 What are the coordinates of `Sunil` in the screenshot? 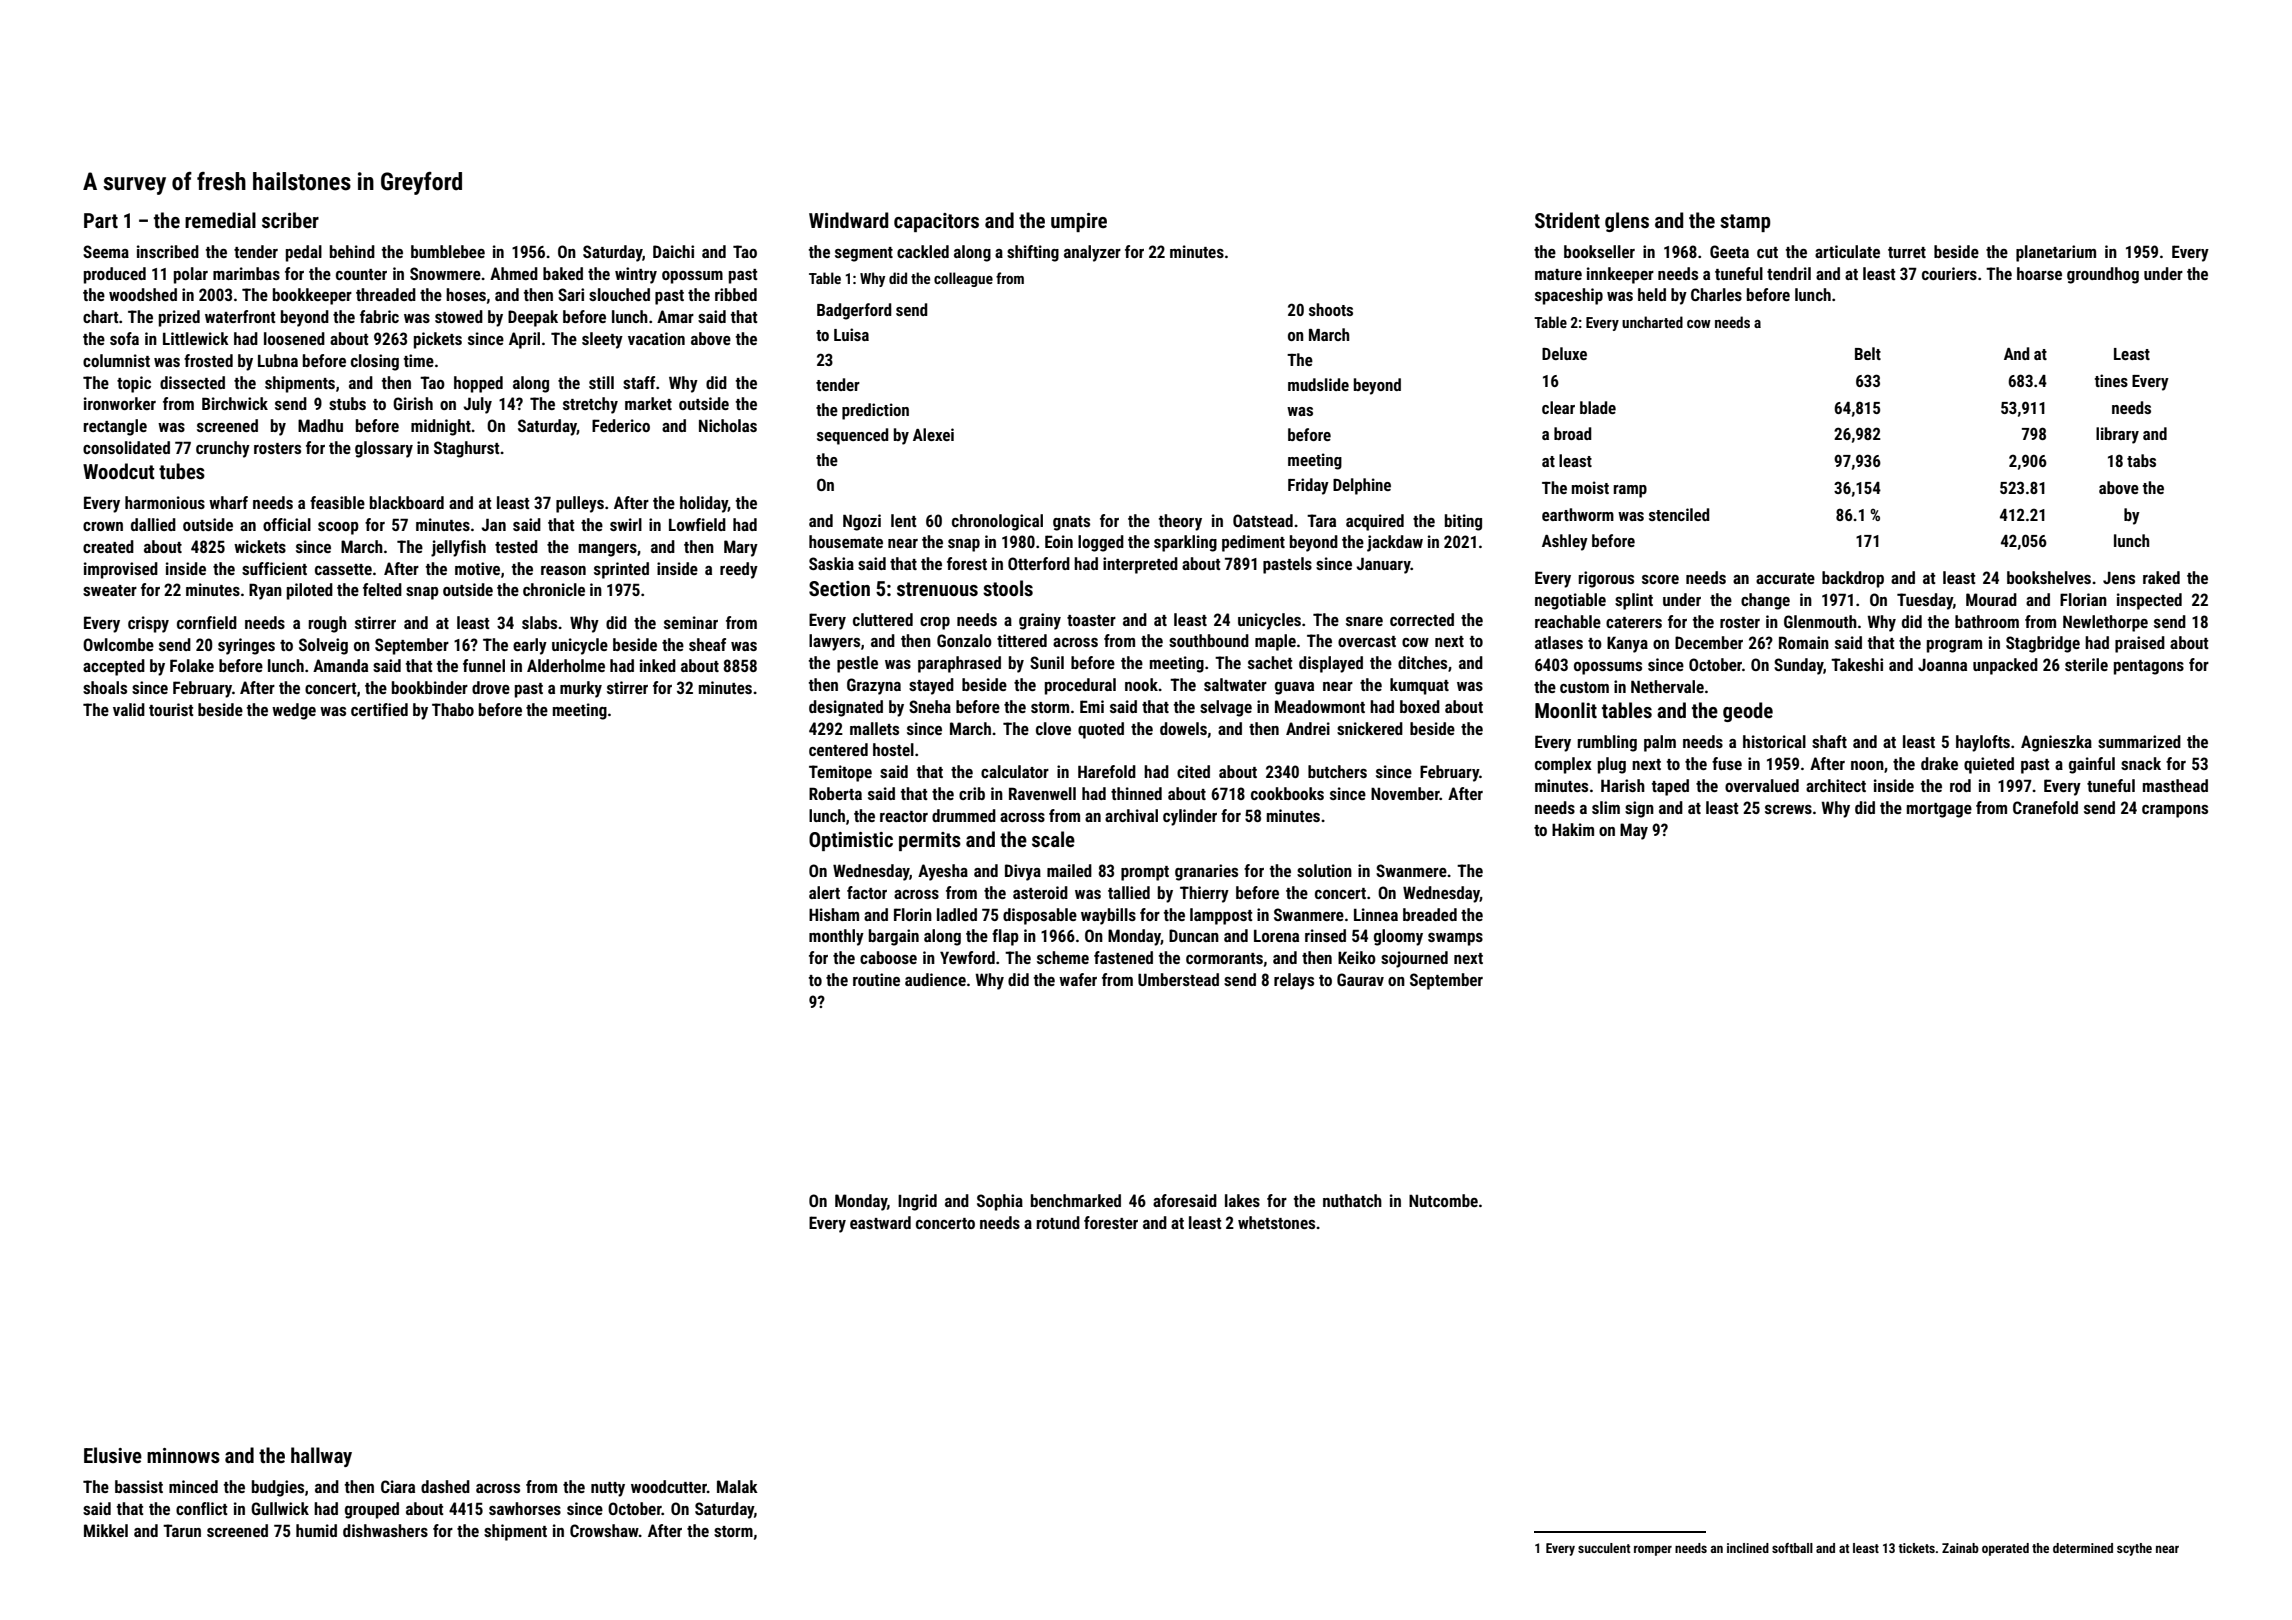 It's located at (1047, 662).
